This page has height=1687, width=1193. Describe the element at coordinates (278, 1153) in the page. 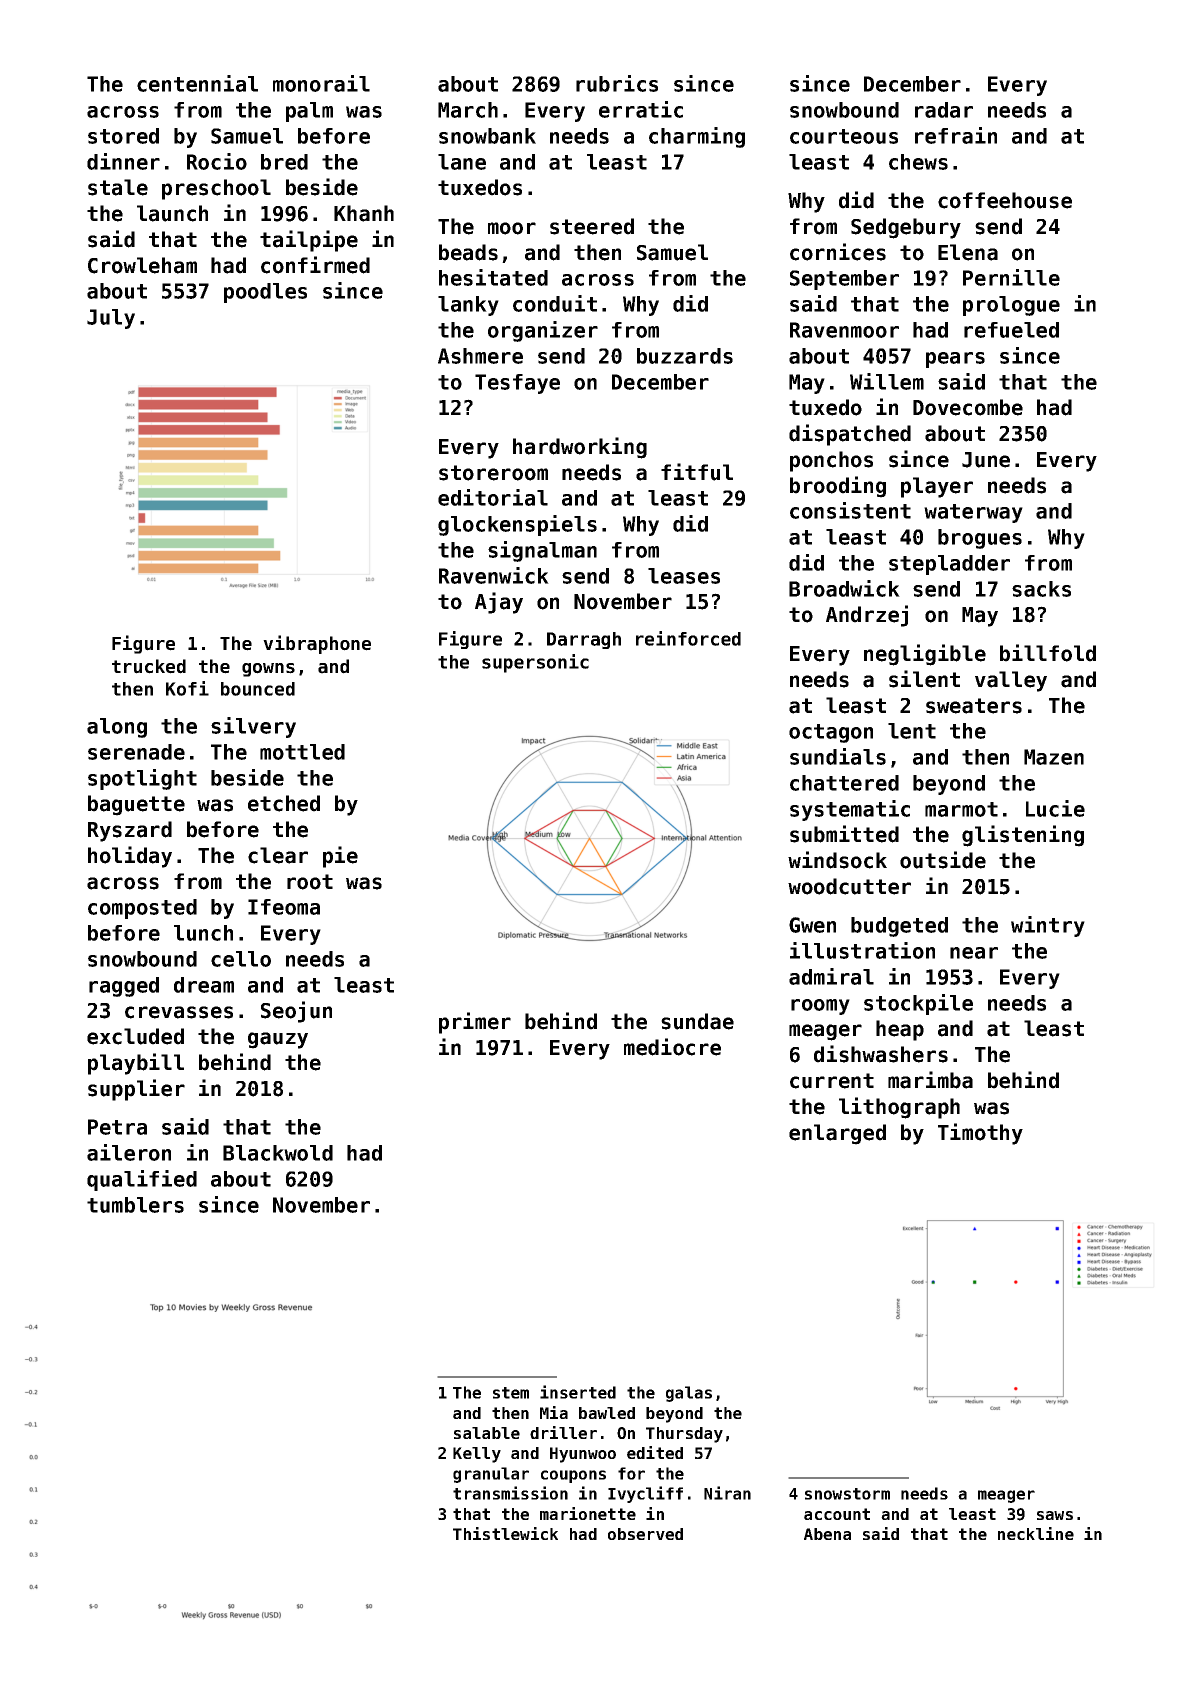

I see `Blackwold` at that location.
